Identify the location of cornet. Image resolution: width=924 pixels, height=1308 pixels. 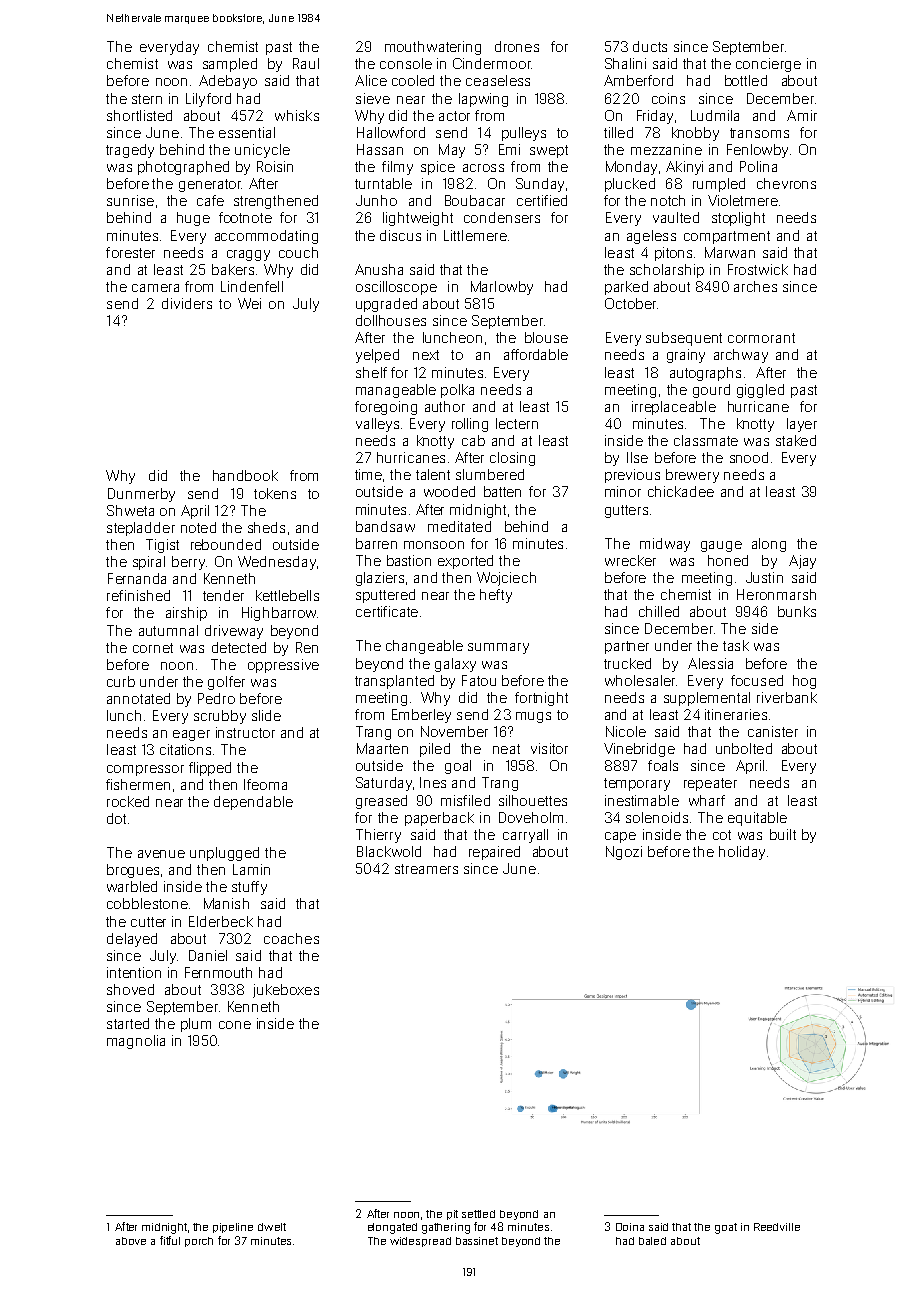
(153, 648).
